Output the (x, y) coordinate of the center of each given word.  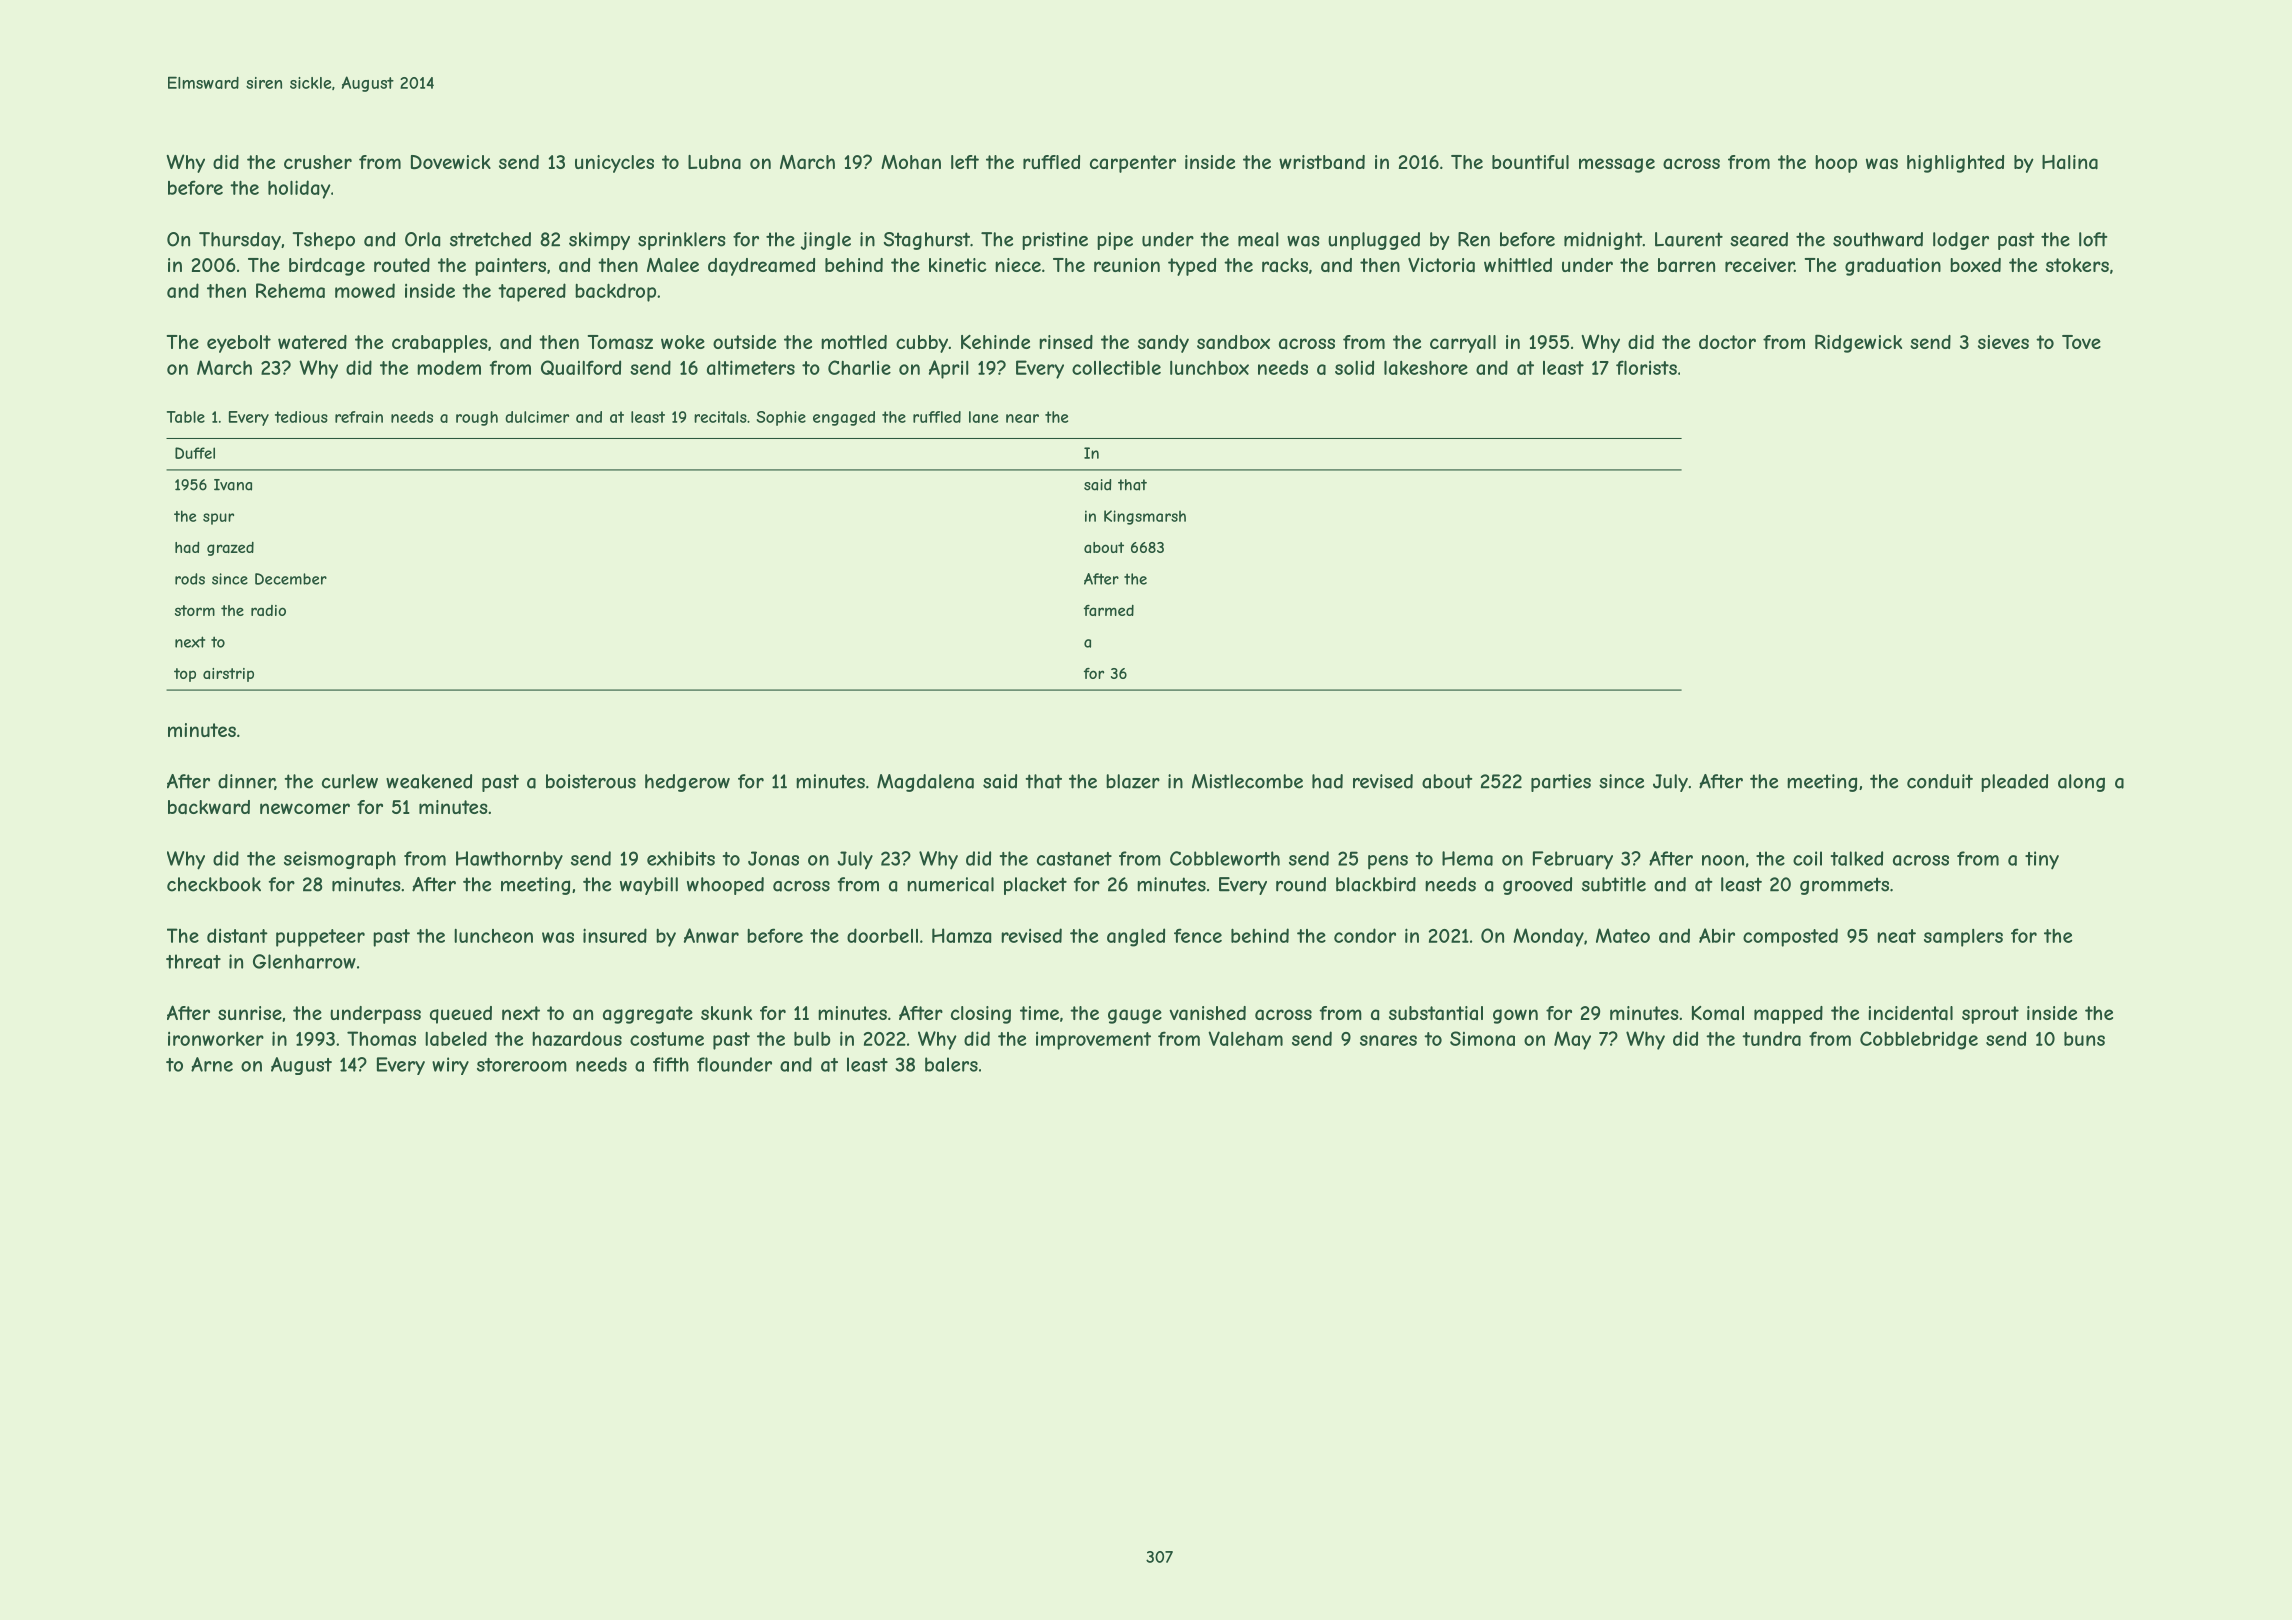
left (965, 162)
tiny (2042, 860)
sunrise (250, 1013)
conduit (1940, 781)
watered (312, 342)
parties (1561, 783)
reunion (1127, 265)
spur (218, 519)
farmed (1109, 610)
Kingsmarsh (1145, 517)
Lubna (714, 162)
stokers (2077, 265)
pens (1388, 862)
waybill (649, 886)
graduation (1893, 267)
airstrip (228, 675)
